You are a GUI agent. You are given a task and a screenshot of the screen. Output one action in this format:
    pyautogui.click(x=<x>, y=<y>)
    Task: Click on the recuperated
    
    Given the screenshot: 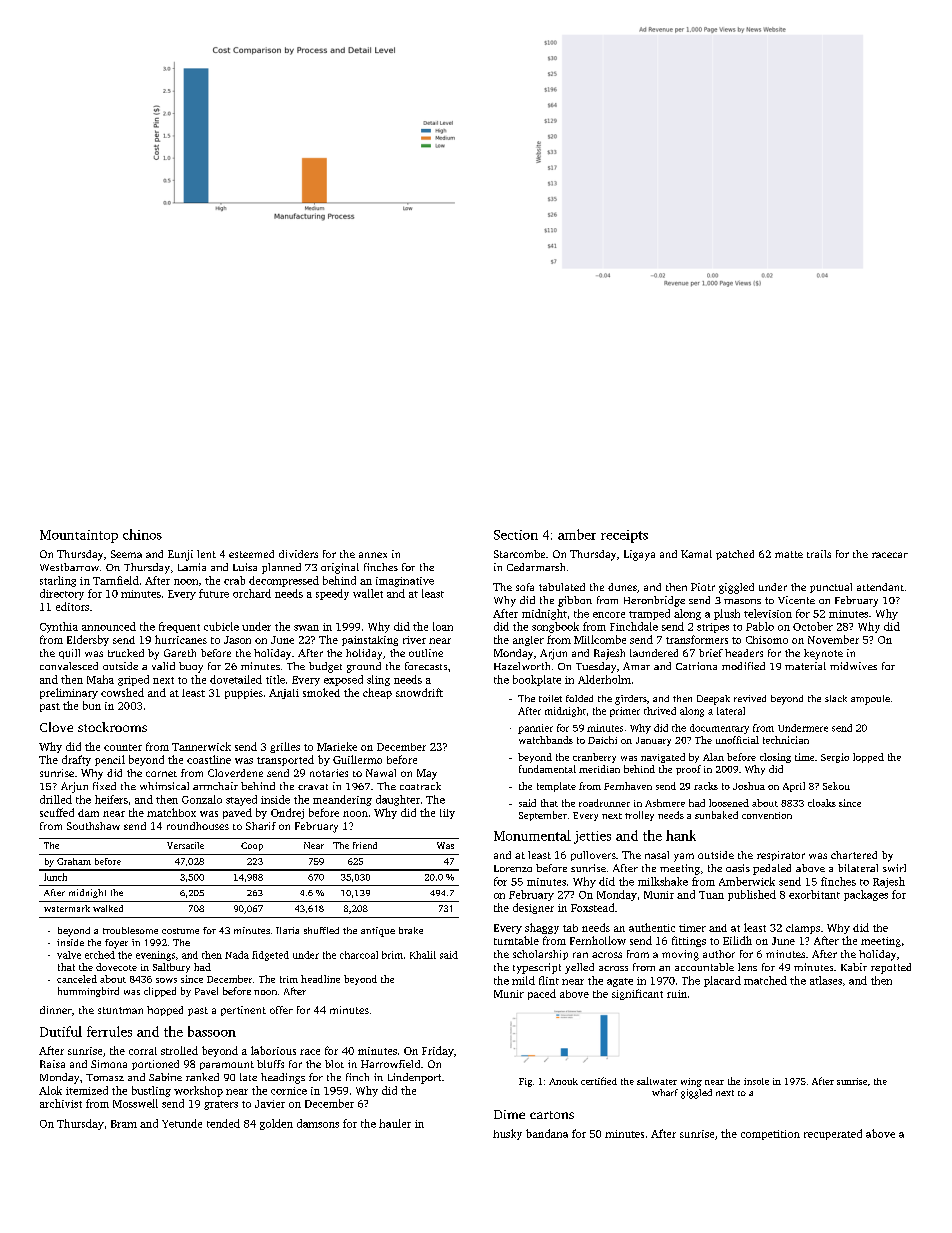 What is the action you would take?
    pyautogui.click(x=833, y=1134)
